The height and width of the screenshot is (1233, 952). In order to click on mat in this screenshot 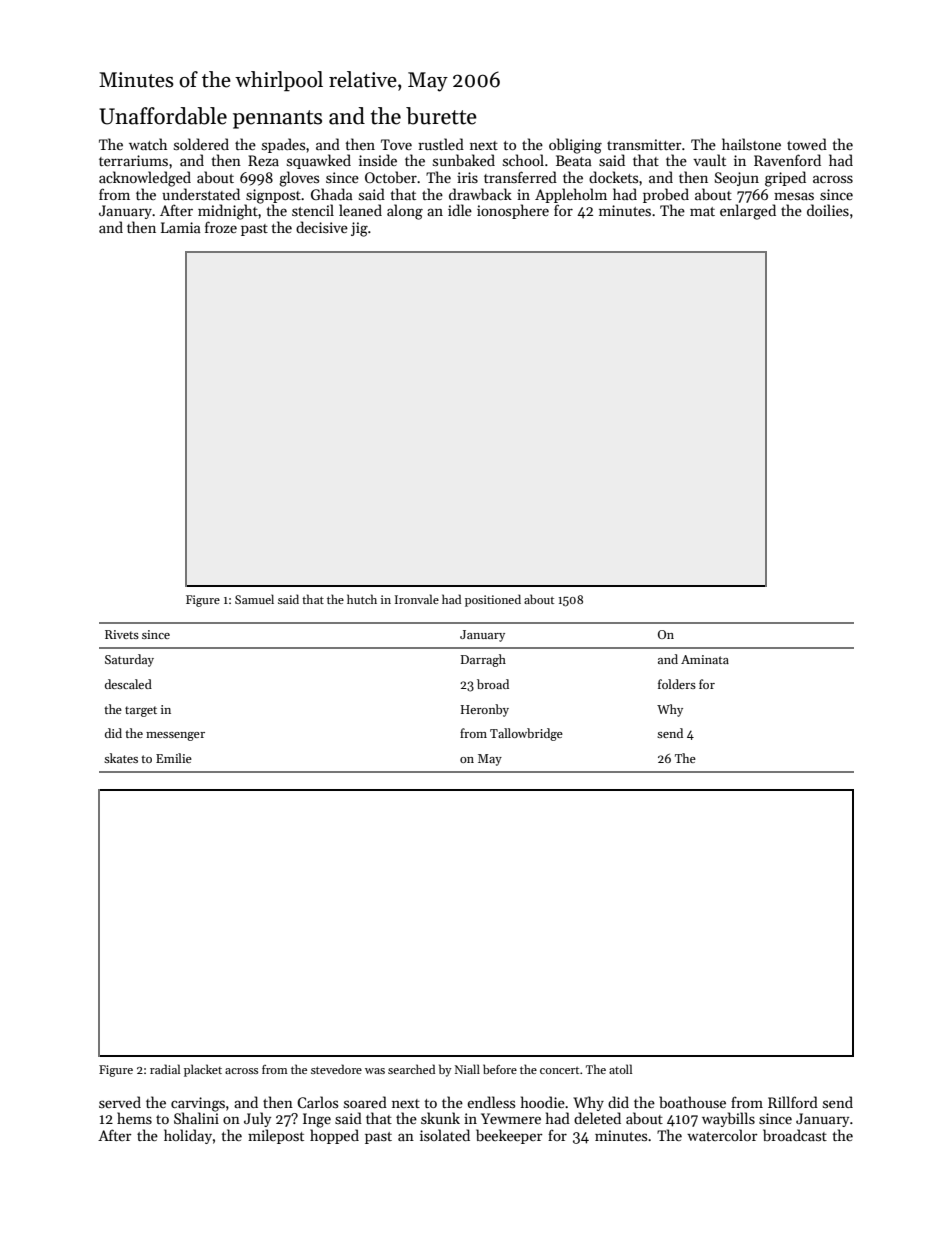, I will do `click(702, 211)`.
